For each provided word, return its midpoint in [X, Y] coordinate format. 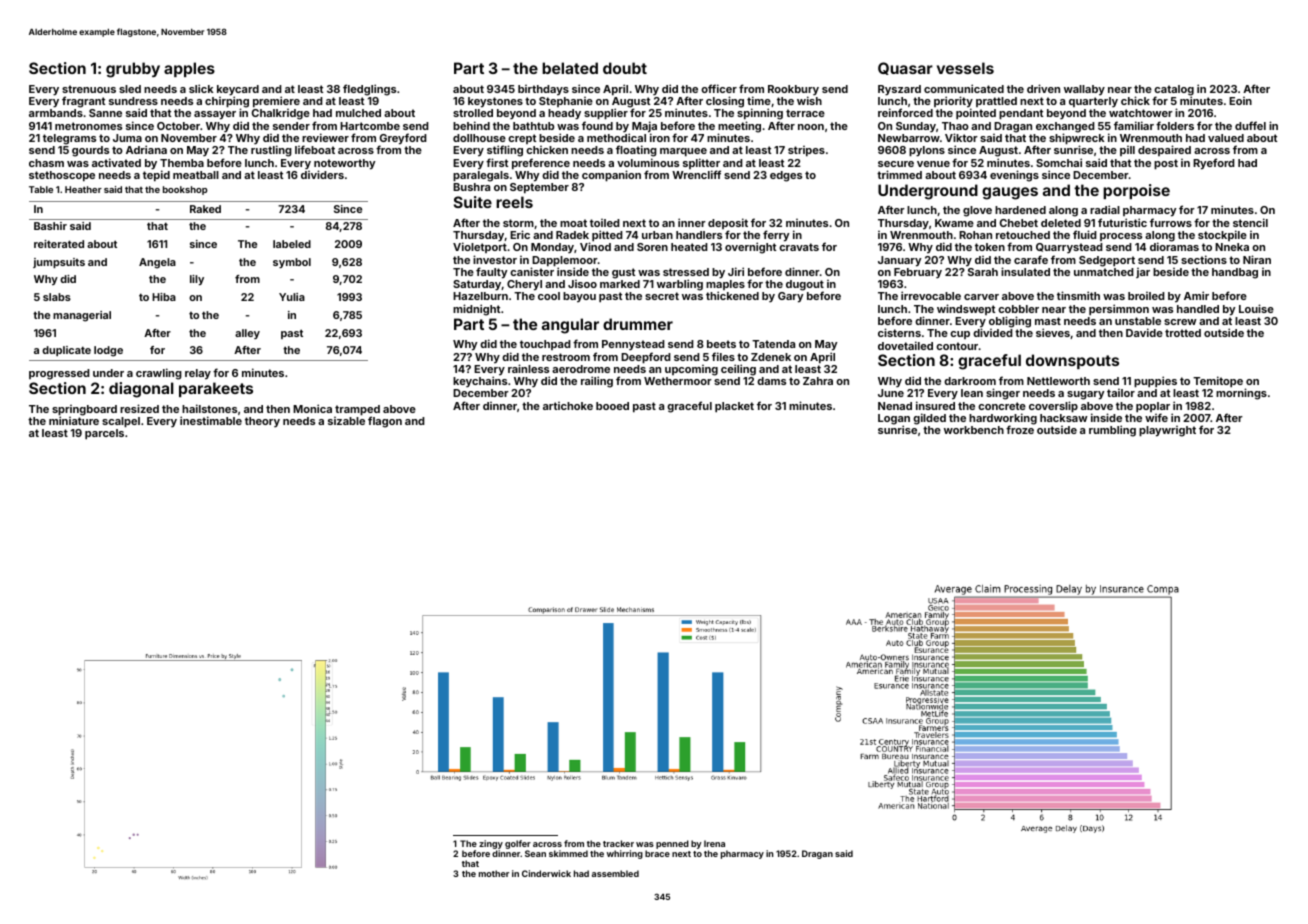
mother [494, 873]
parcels [104, 434]
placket [734, 407]
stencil [1250, 222]
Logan [894, 420]
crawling [159, 374]
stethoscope [62, 176]
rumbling [1112, 431]
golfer [518, 844]
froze [1020, 430]
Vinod [595, 247]
